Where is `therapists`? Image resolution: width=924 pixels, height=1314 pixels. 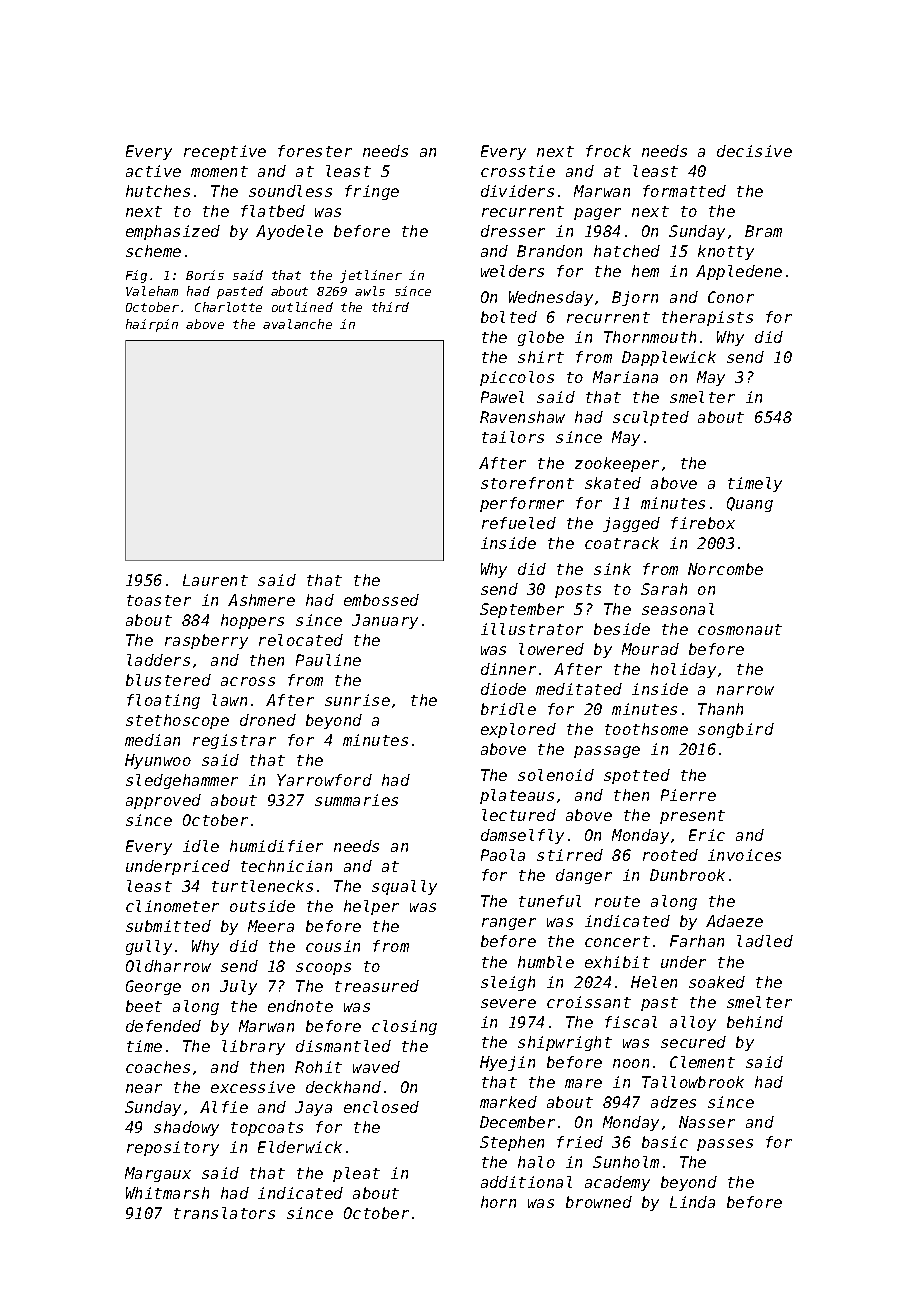
therapists is located at coordinates (707, 318).
